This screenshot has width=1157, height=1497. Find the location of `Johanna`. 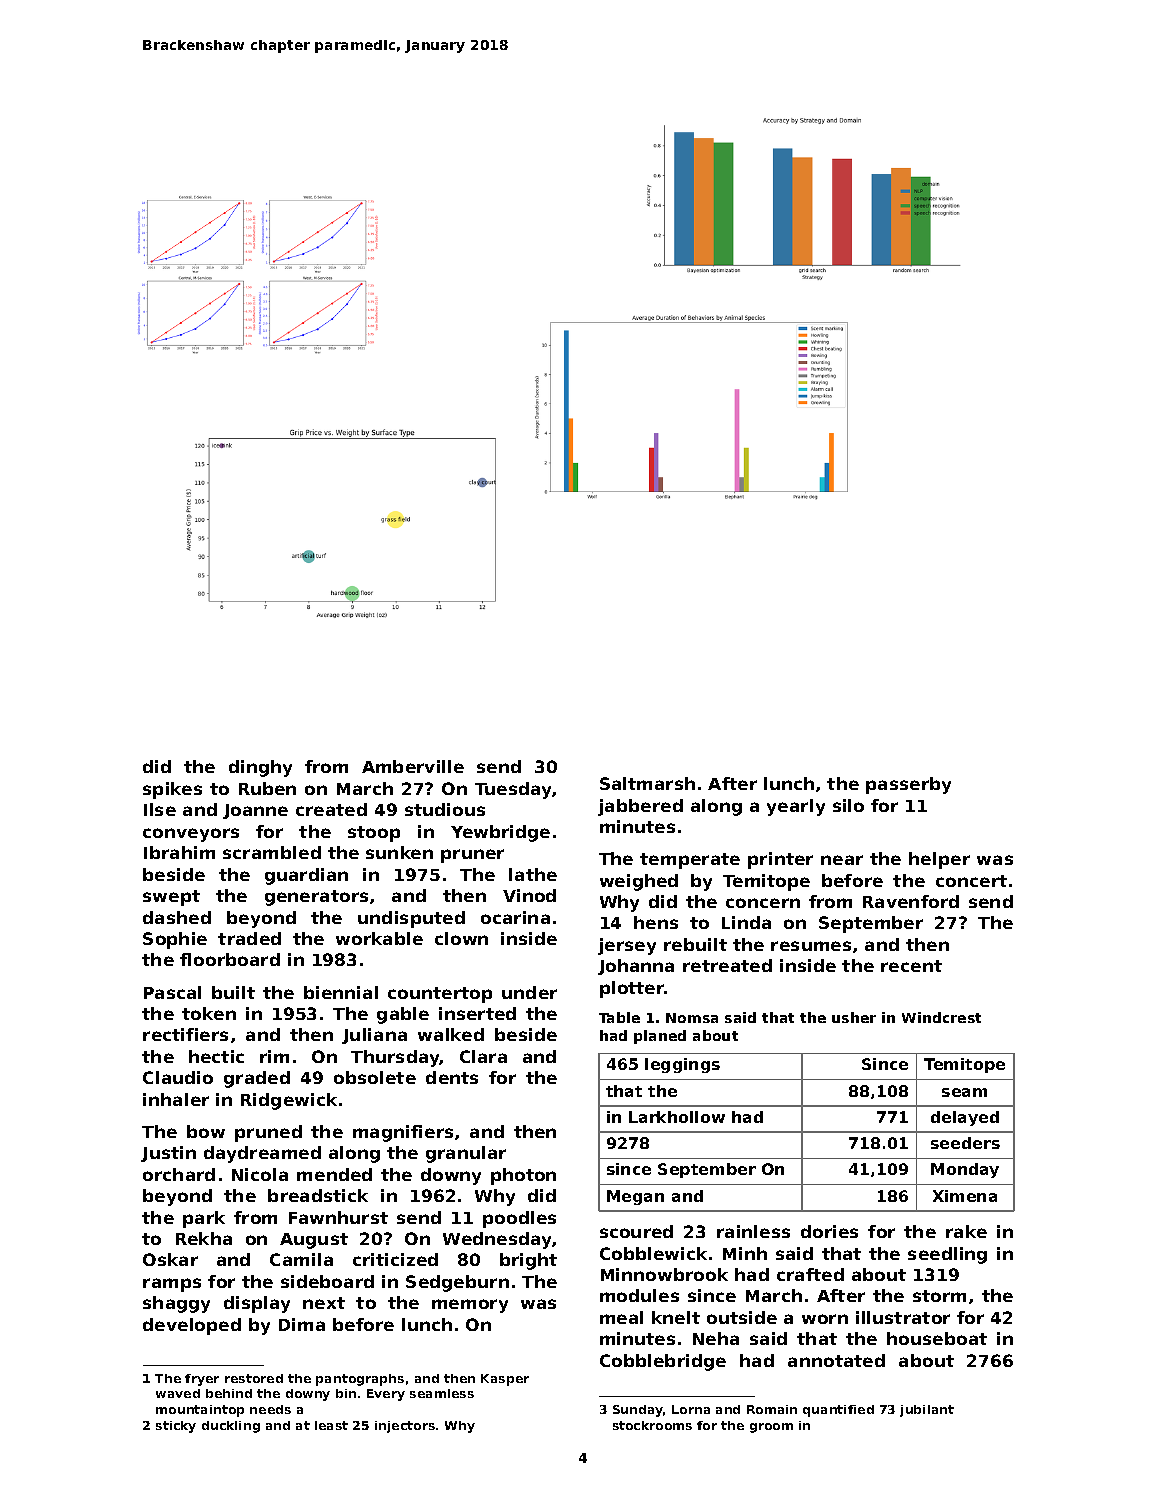

Johanna is located at coordinates (636, 967).
